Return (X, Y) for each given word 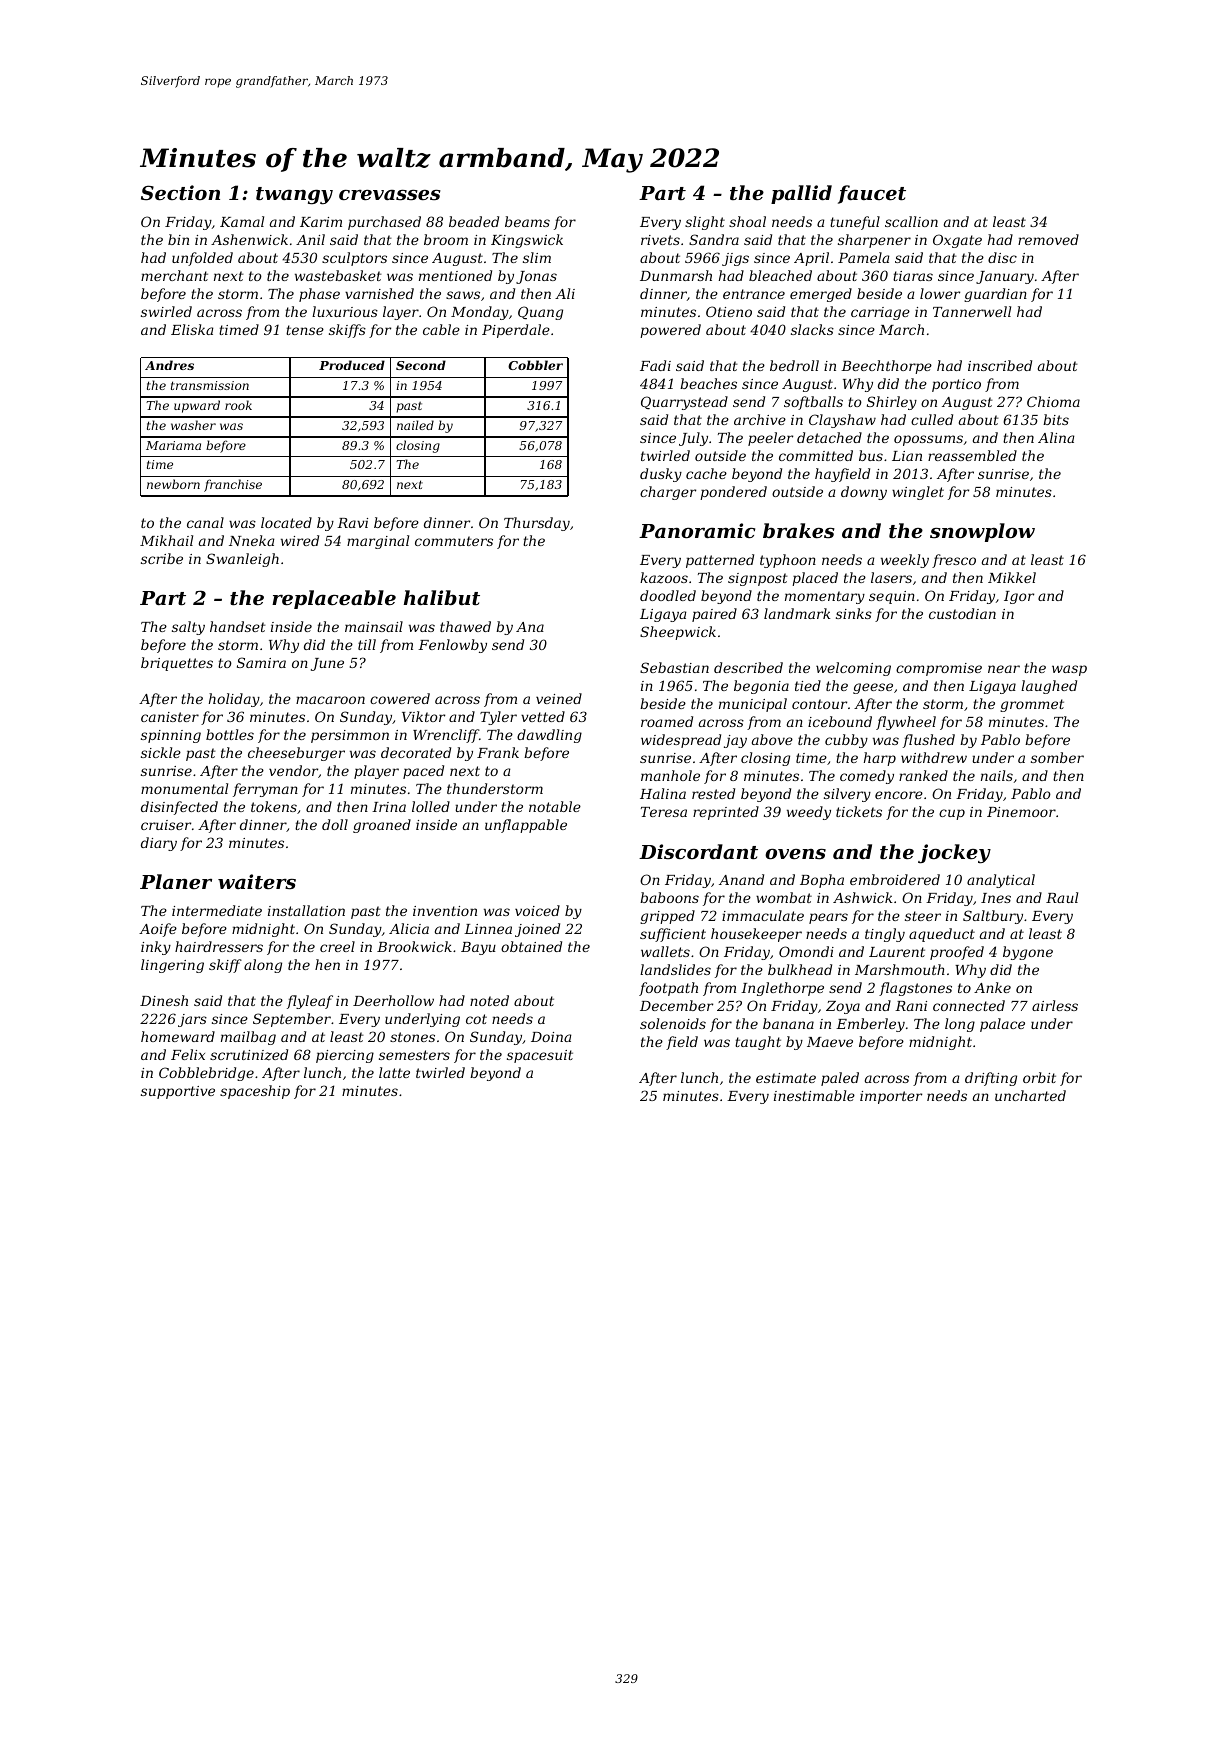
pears (828, 918)
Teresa (664, 812)
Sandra (714, 239)
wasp (1069, 670)
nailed (415, 425)
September (292, 1020)
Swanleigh (242, 560)
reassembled (972, 455)
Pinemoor (1021, 812)
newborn (173, 484)
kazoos (664, 577)
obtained (531, 946)
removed (1048, 239)
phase (319, 295)
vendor (293, 770)
